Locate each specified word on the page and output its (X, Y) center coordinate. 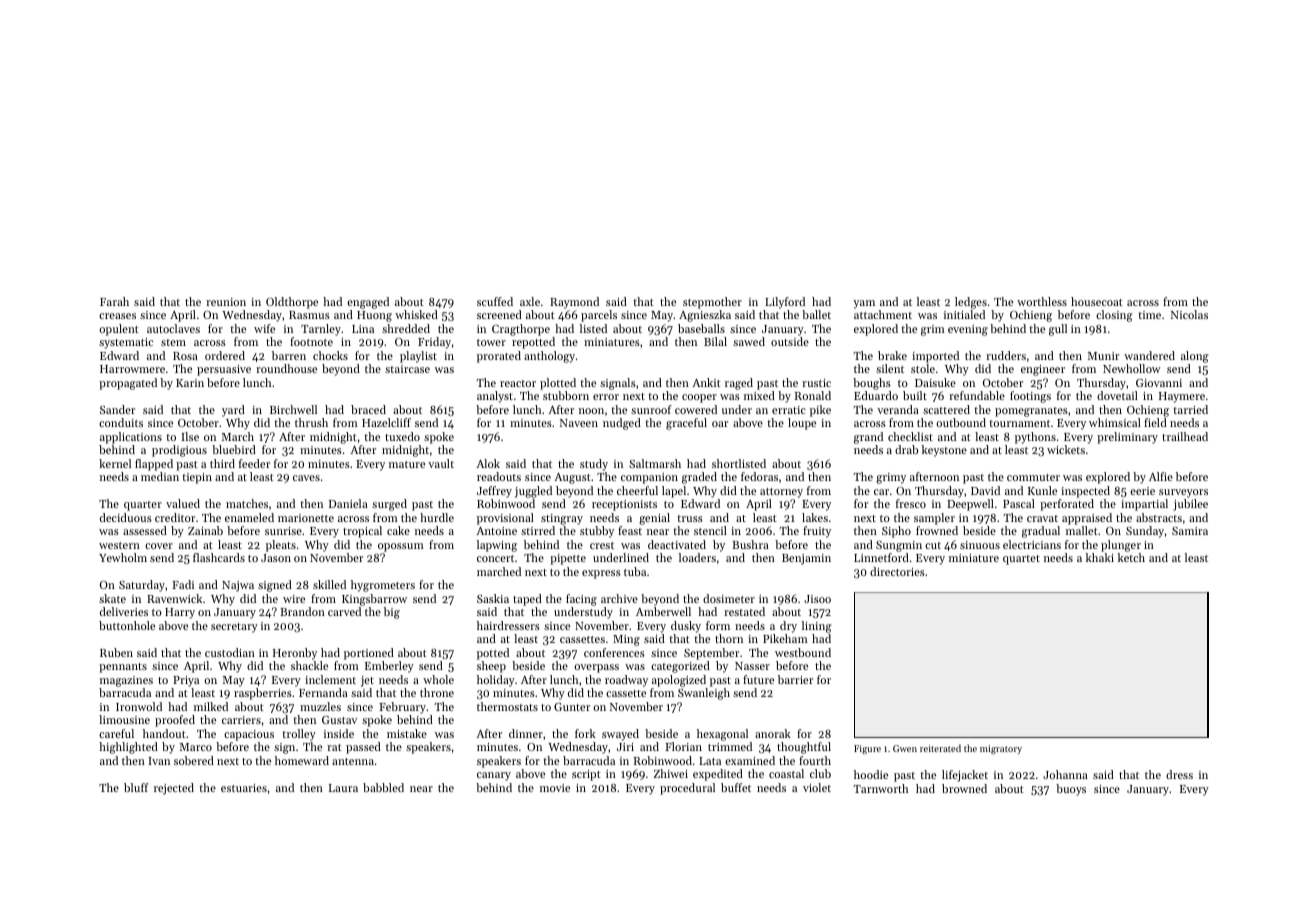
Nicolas (1189, 314)
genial (654, 519)
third (222, 463)
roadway (626, 681)
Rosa (185, 356)
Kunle (1042, 490)
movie (555, 788)
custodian (230, 652)
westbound (803, 652)
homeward (302, 760)
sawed (749, 341)
